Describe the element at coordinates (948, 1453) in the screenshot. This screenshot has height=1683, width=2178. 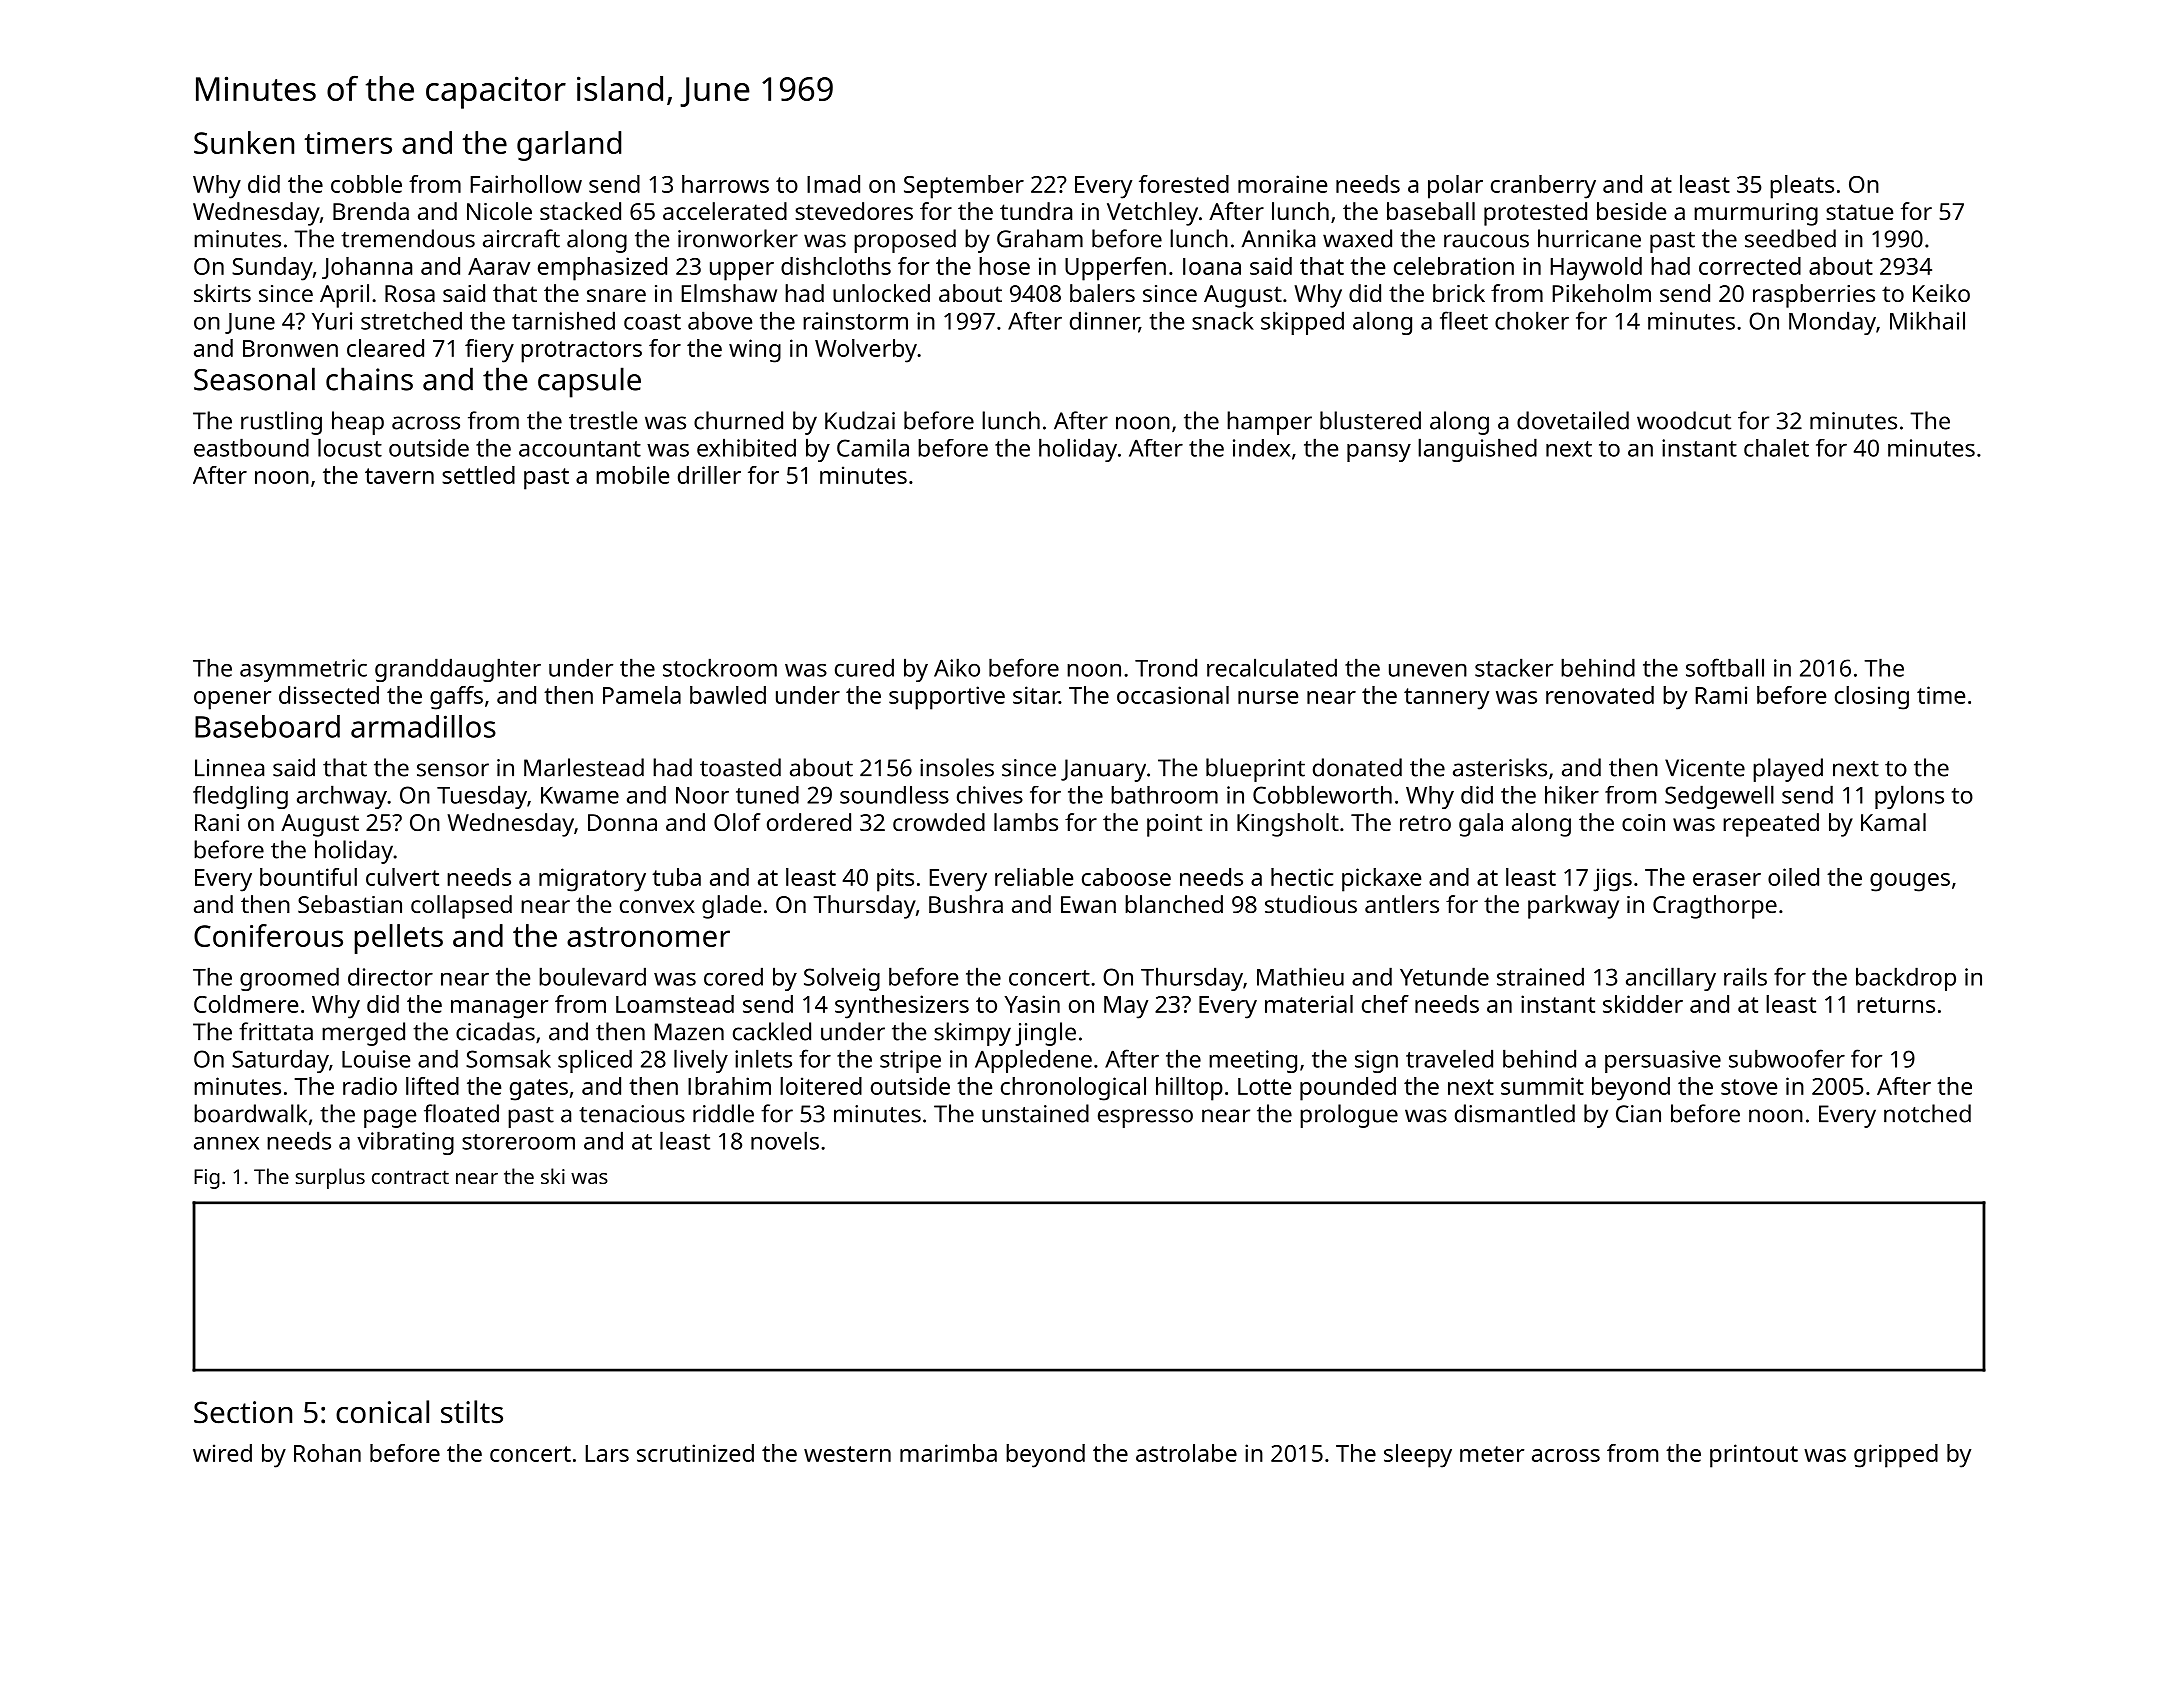
I see `marimba` at that location.
